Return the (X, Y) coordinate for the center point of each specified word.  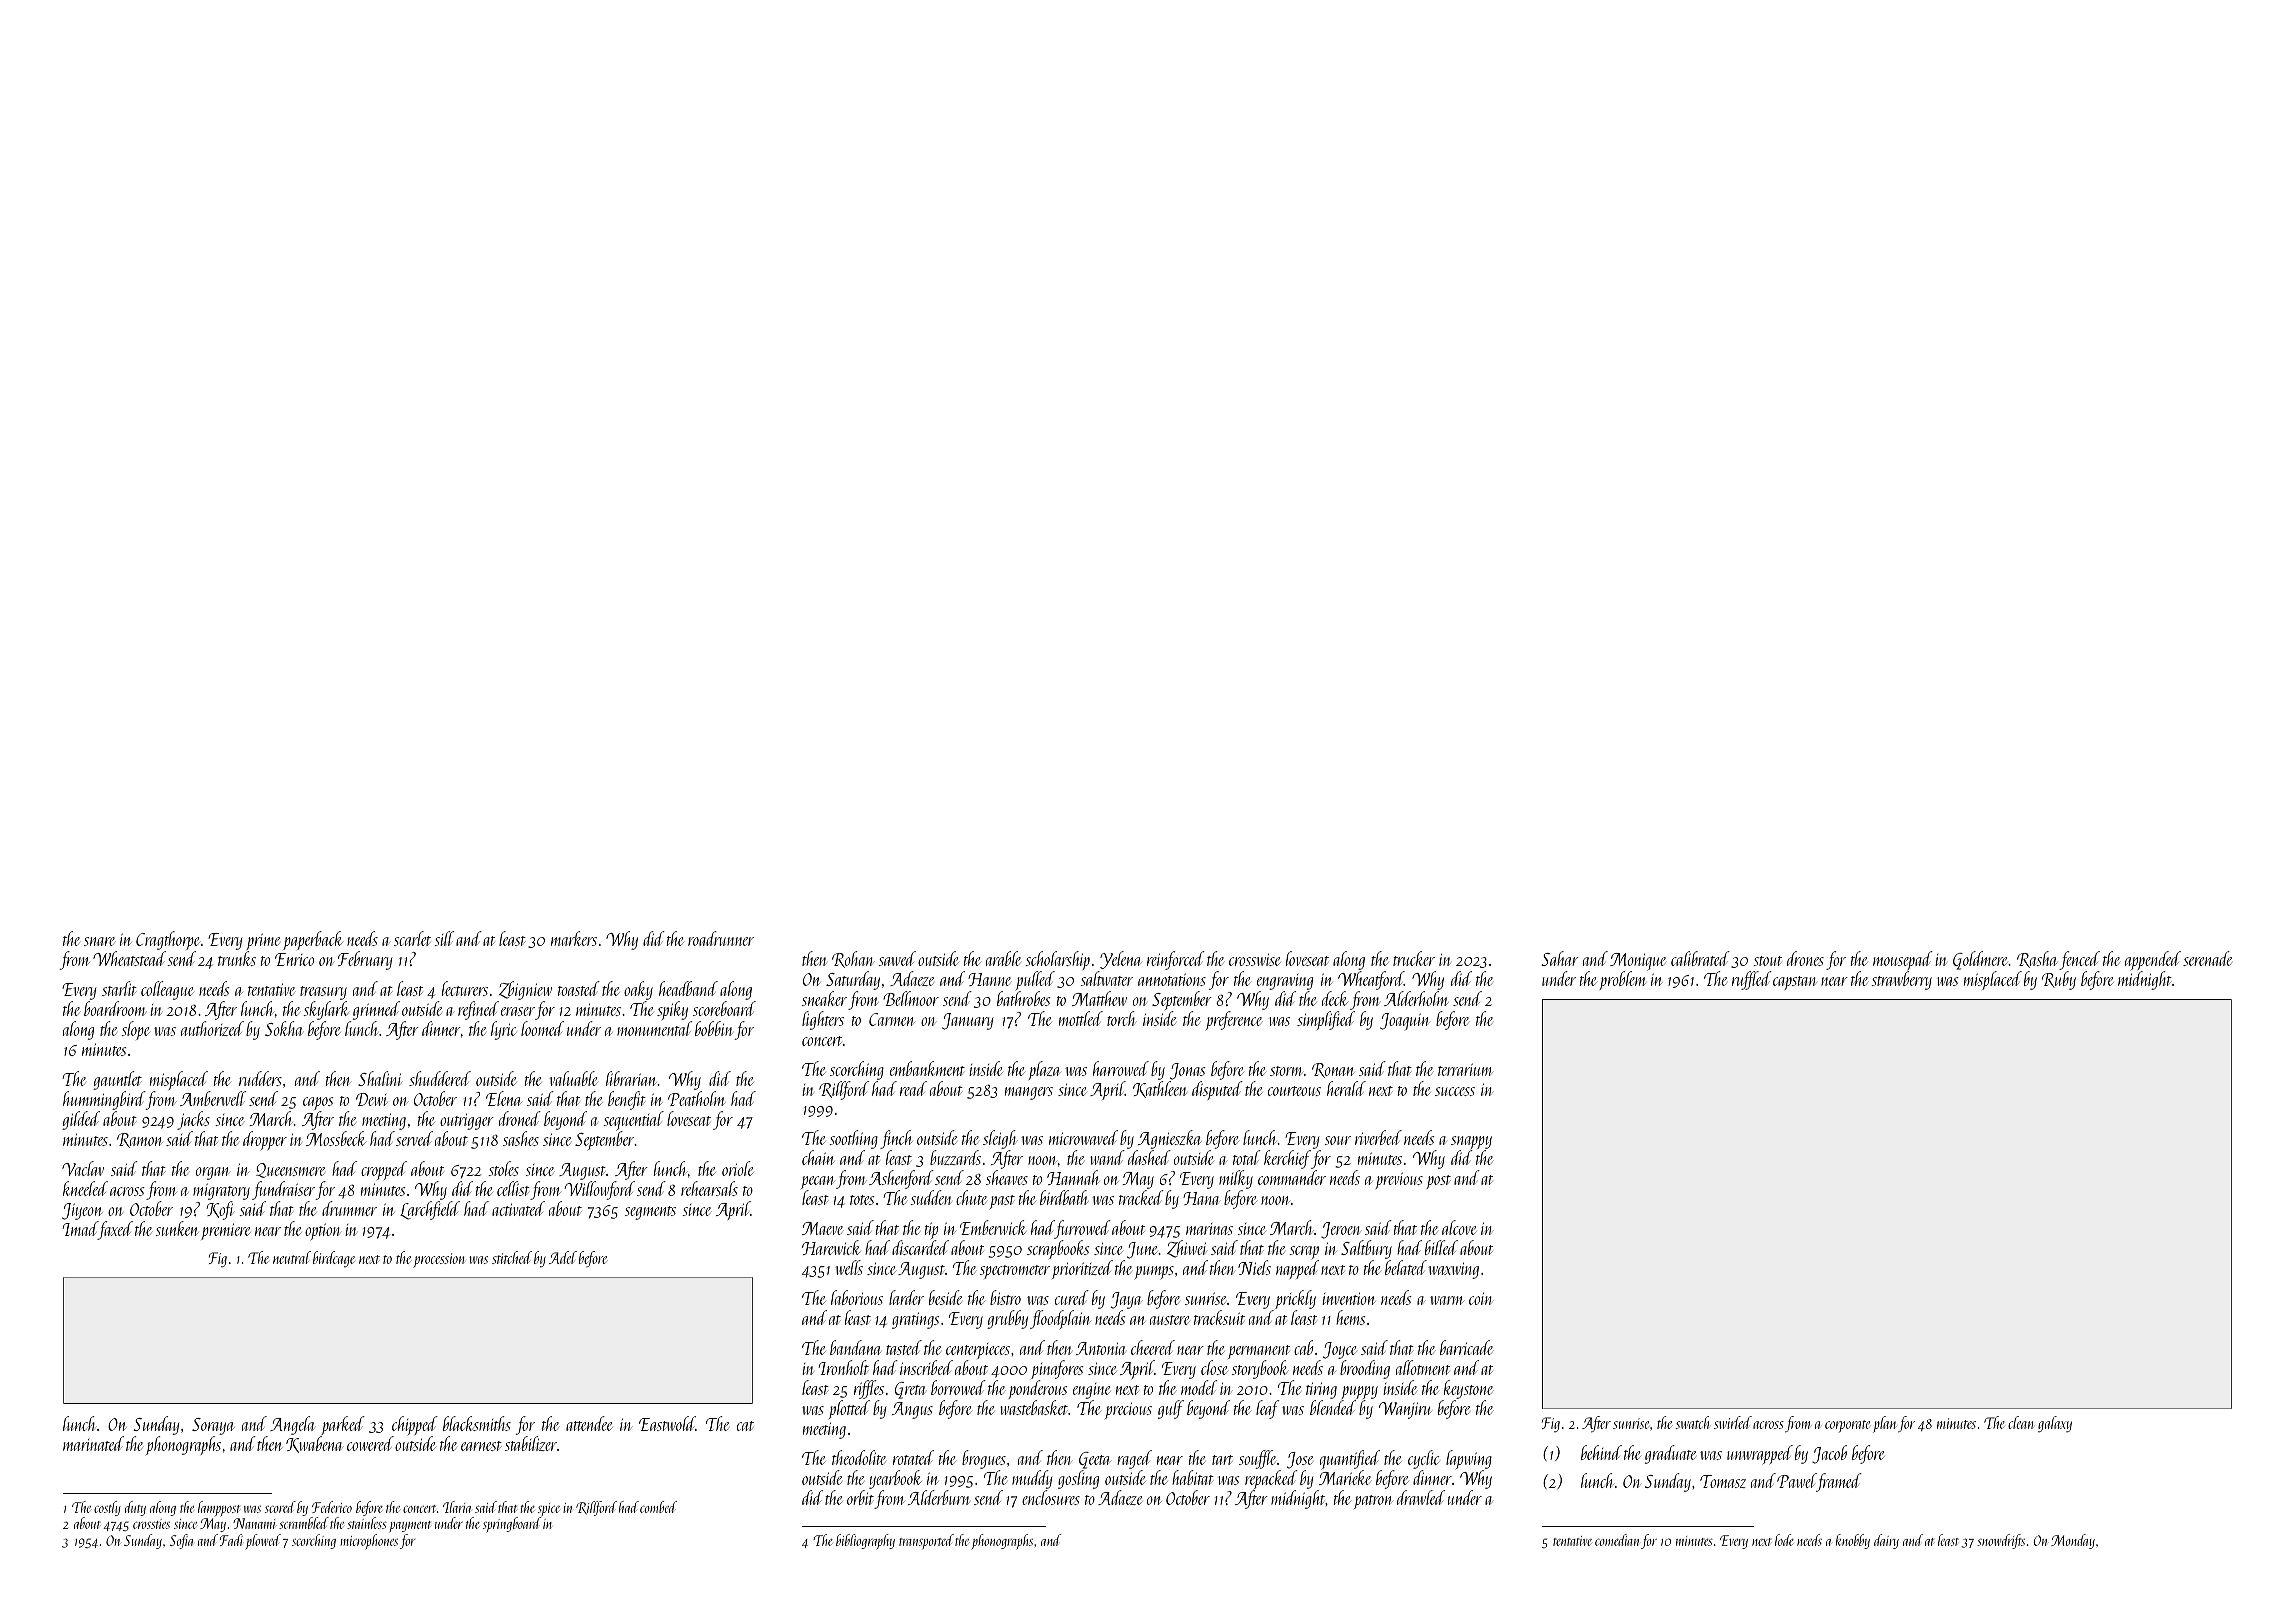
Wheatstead (129, 958)
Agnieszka (1169, 1139)
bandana (855, 1347)
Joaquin (1405, 1021)
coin (1480, 1298)
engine (1092, 1391)
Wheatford (1371, 980)
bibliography (865, 1542)
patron (1373, 1502)
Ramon (140, 1140)
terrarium (1465, 1069)
